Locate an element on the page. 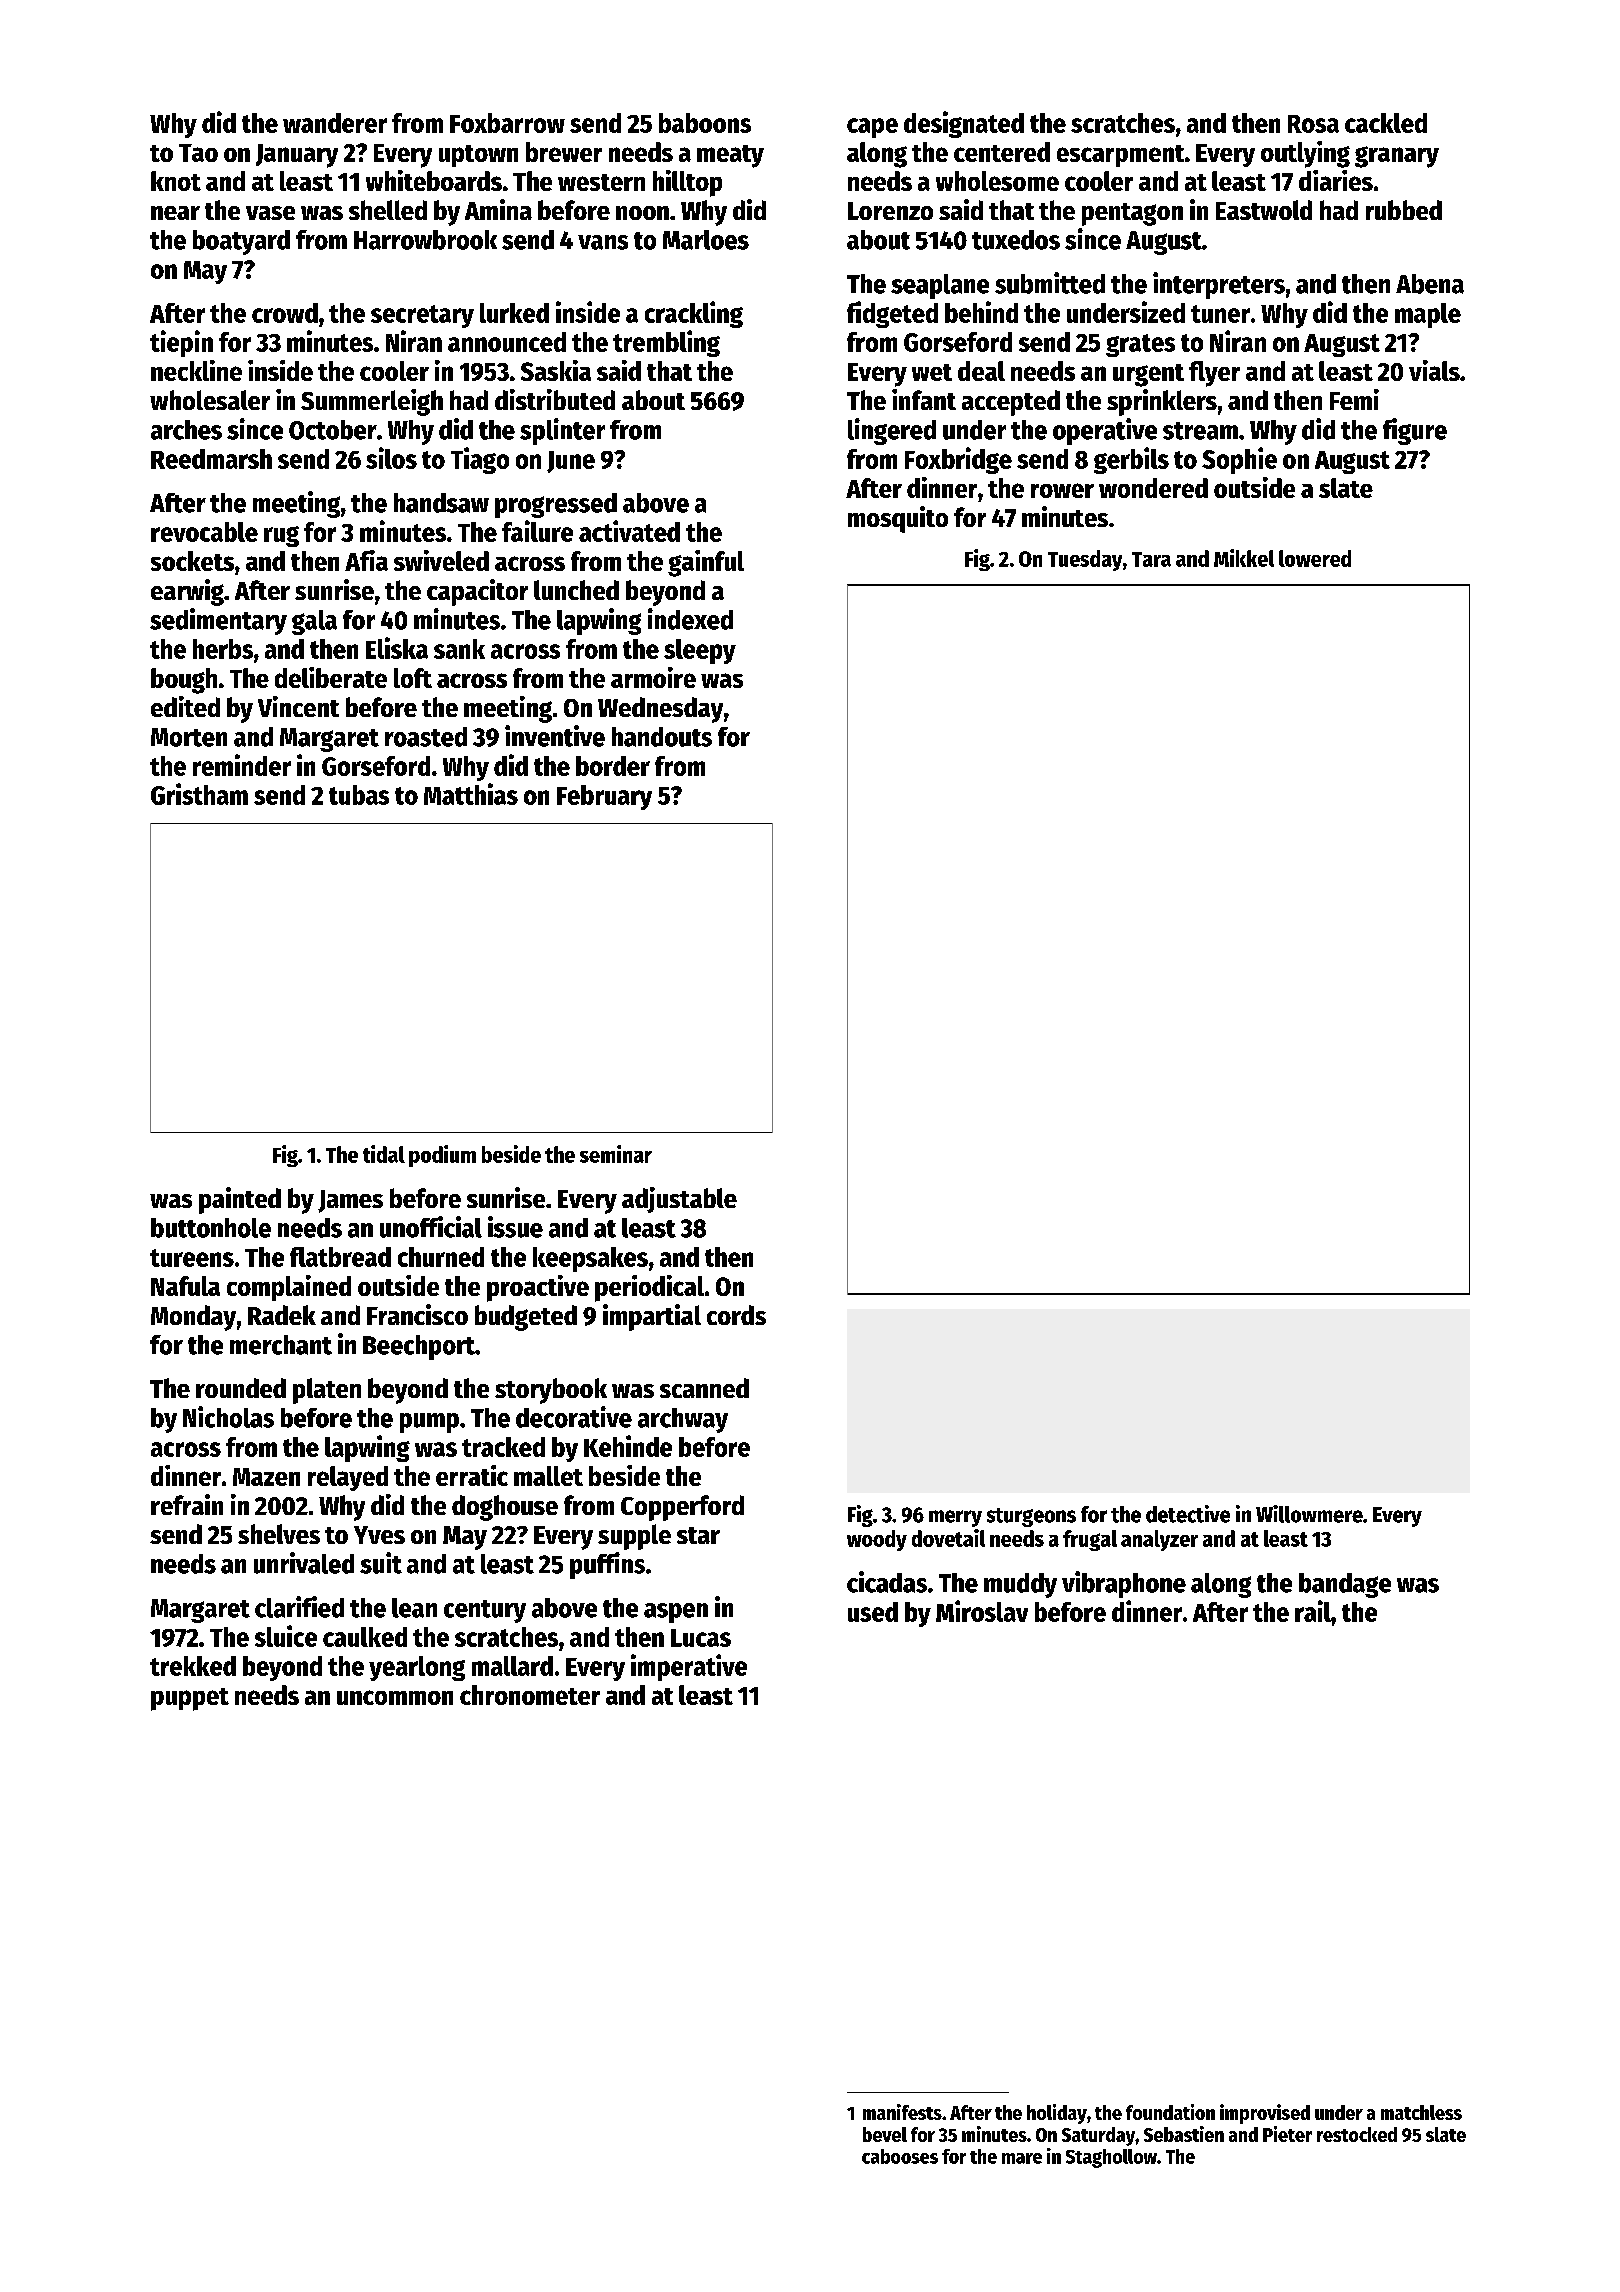 The image size is (1620, 2292). cackled is located at coordinates (1386, 123).
